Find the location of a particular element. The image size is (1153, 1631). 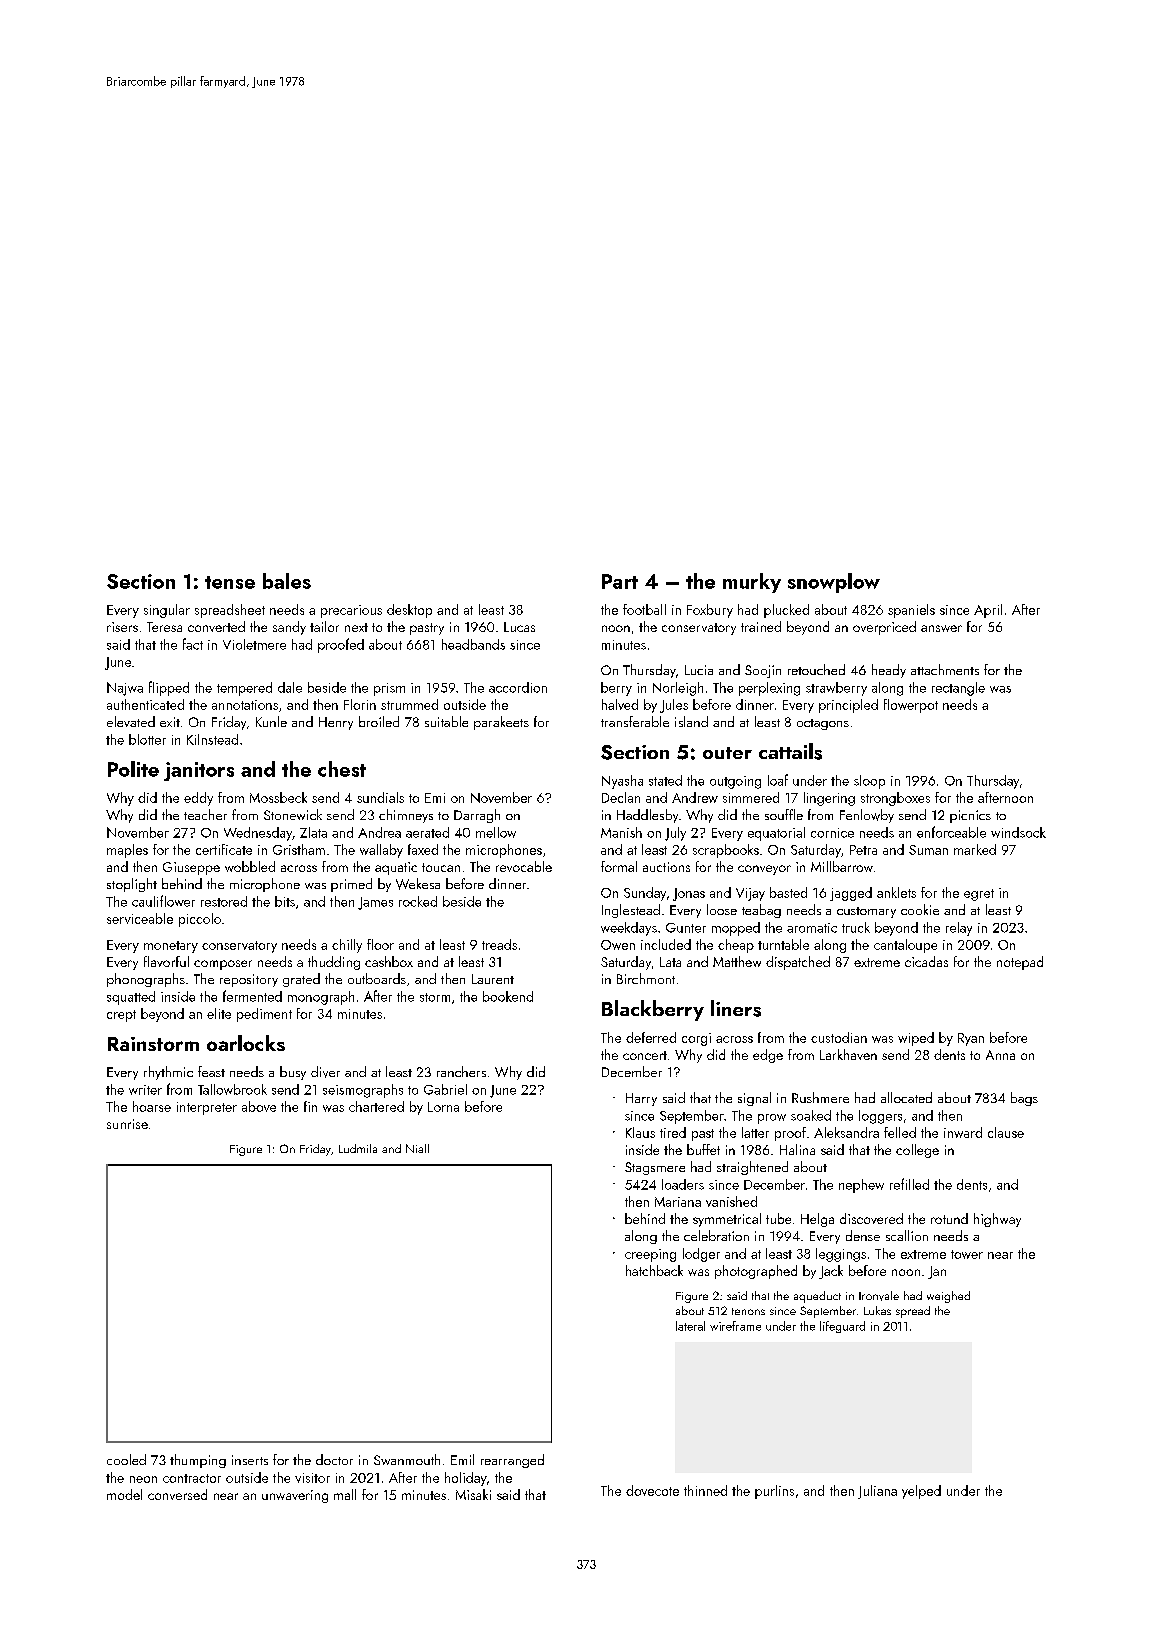

cooled is located at coordinates (126, 1459).
